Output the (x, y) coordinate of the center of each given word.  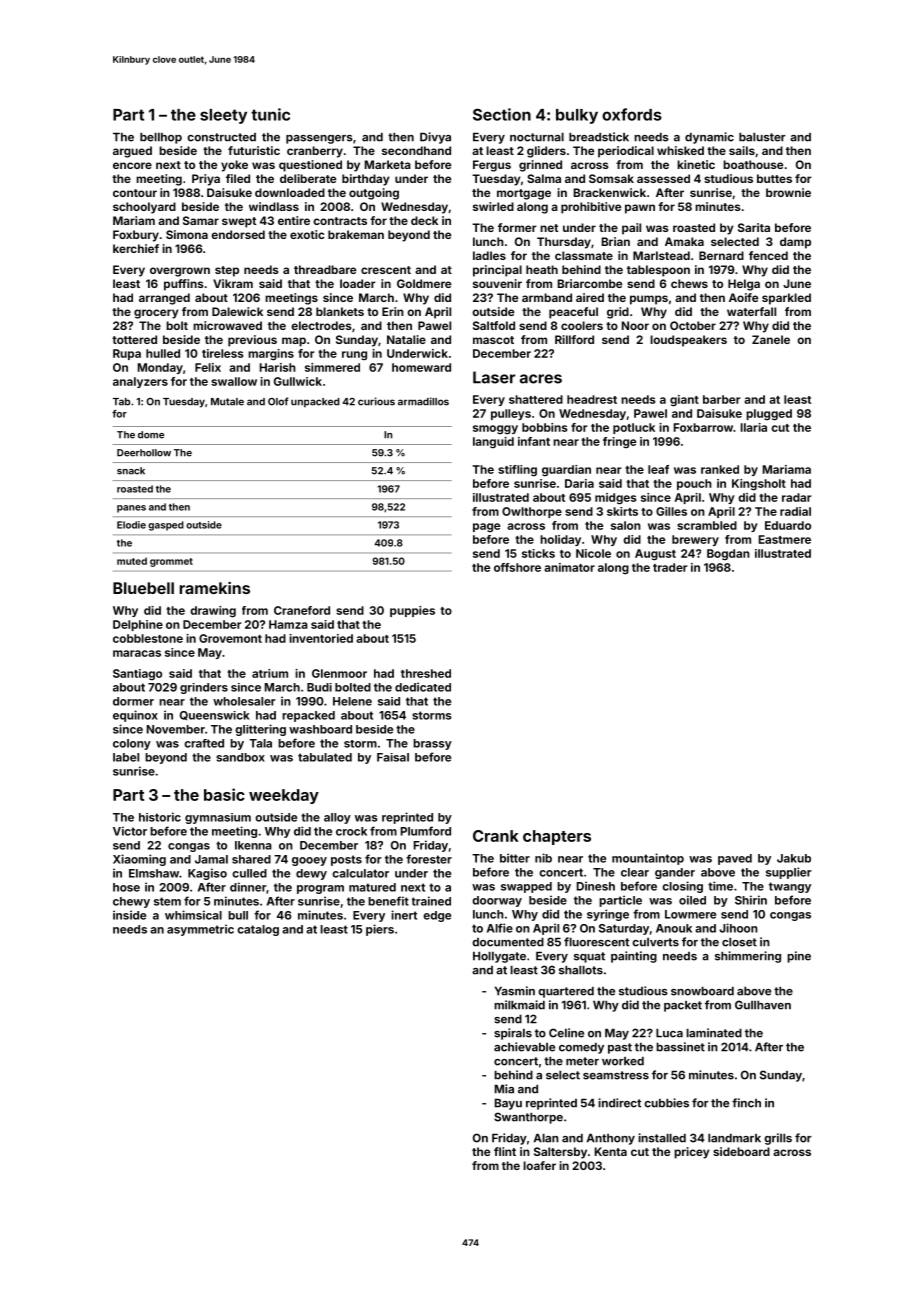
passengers (319, 139)
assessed (663, 178)
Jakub (794, 858)
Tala (260, 743)
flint (505, 1151)
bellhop (161, 138)
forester (429, 859)
